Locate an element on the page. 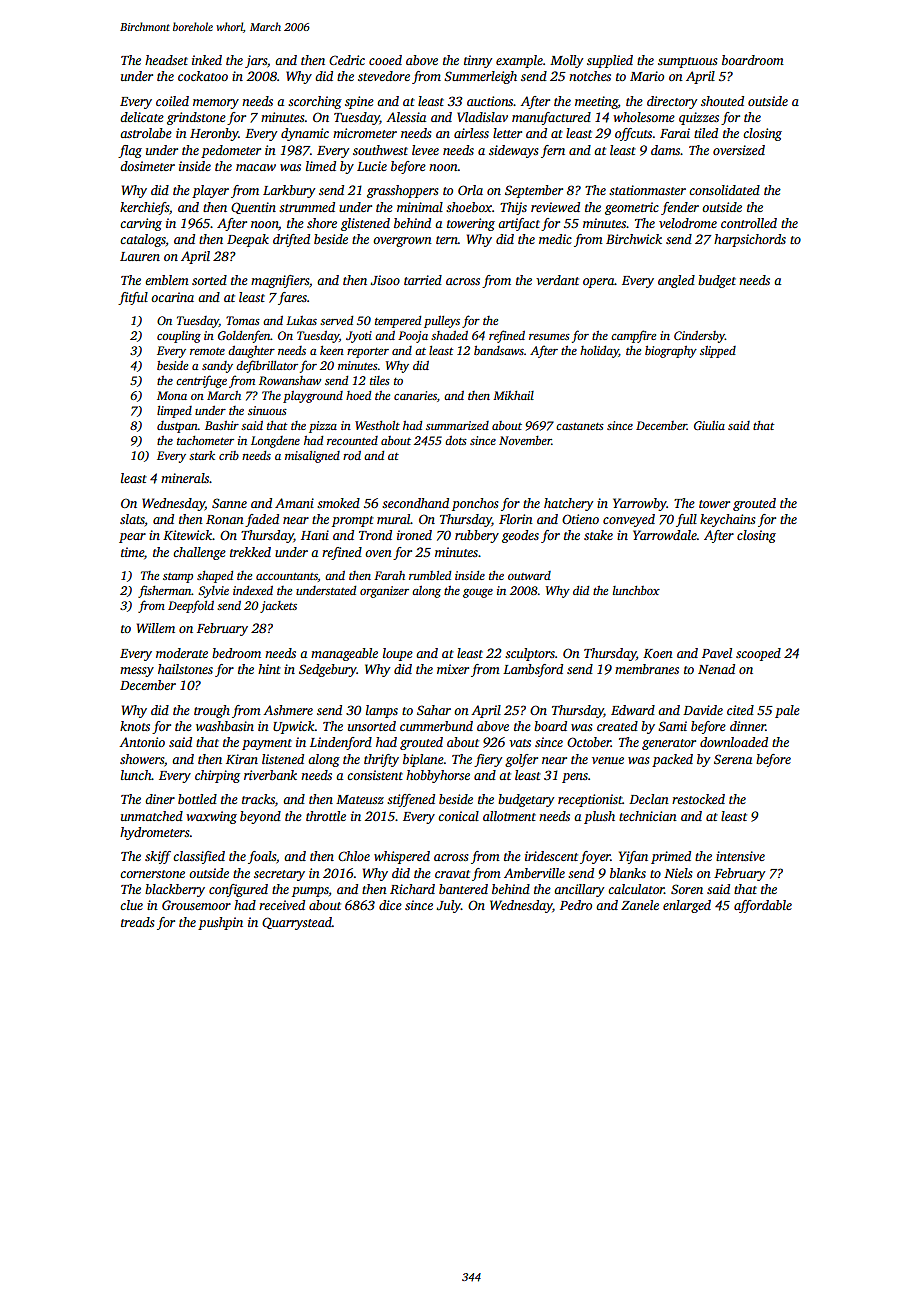 The width and height of the document is (924, 1308). messy is located at coordinates (137, 672).
